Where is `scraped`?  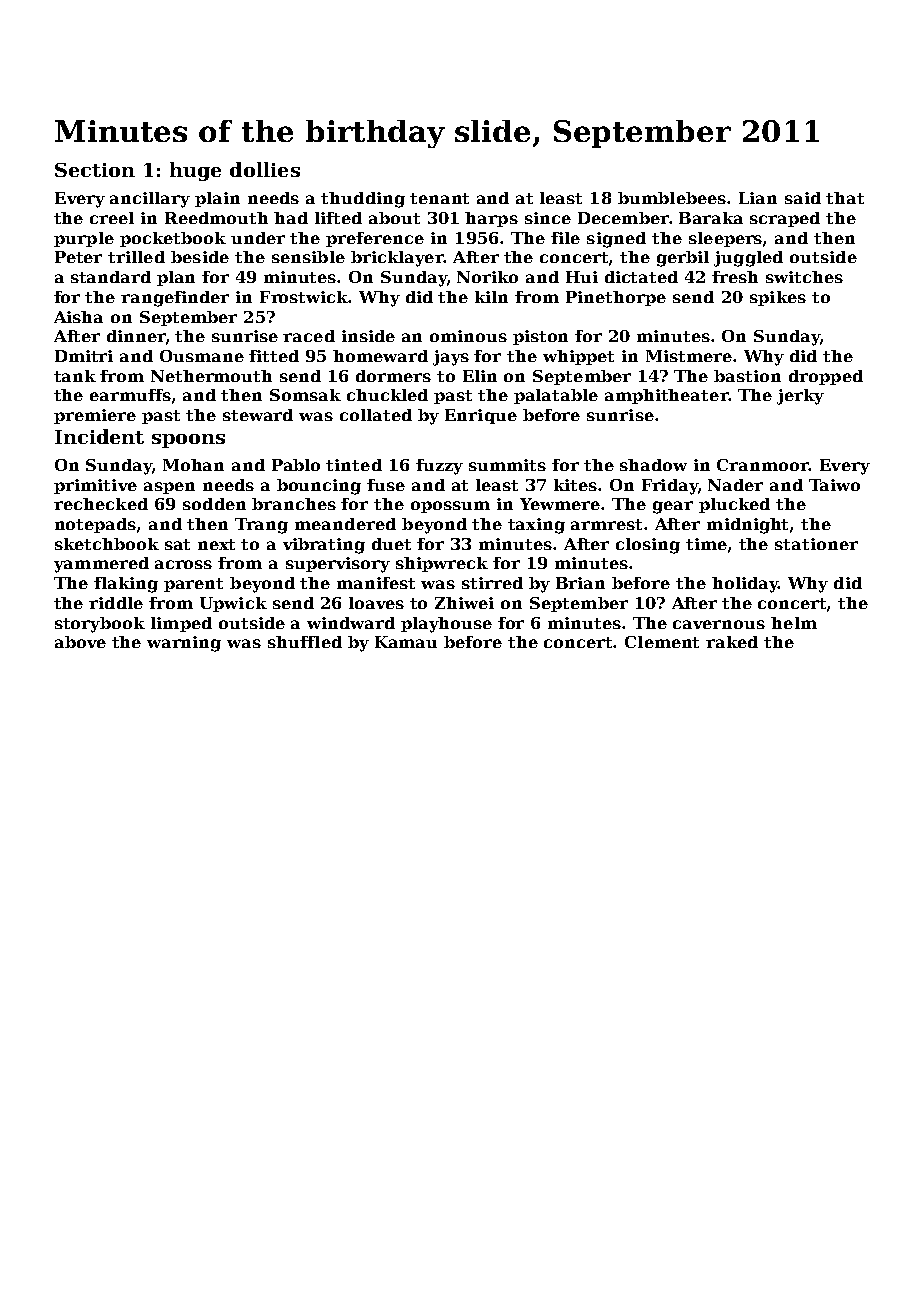 scraped is located at coordinates (785, 219).
